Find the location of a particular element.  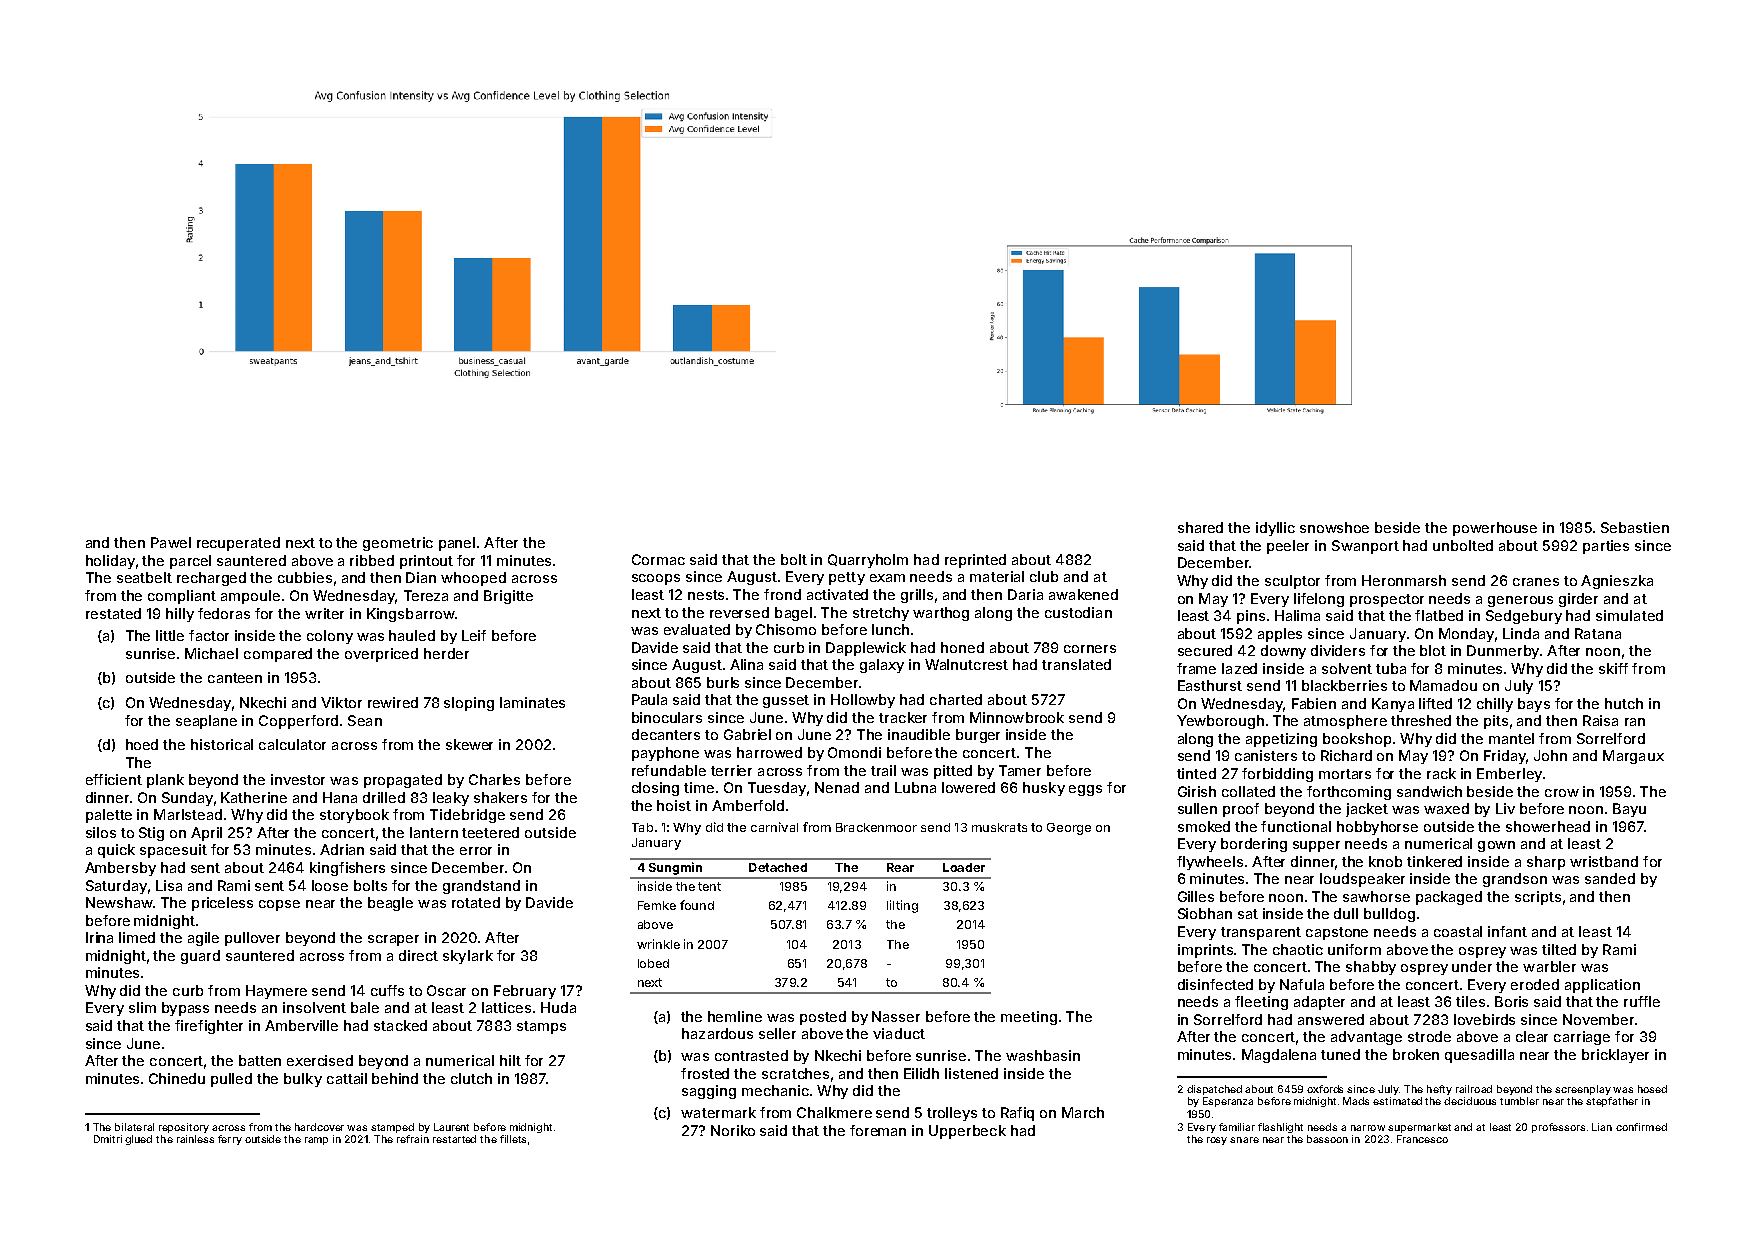

geometric is located at coordinates (398, 544).
